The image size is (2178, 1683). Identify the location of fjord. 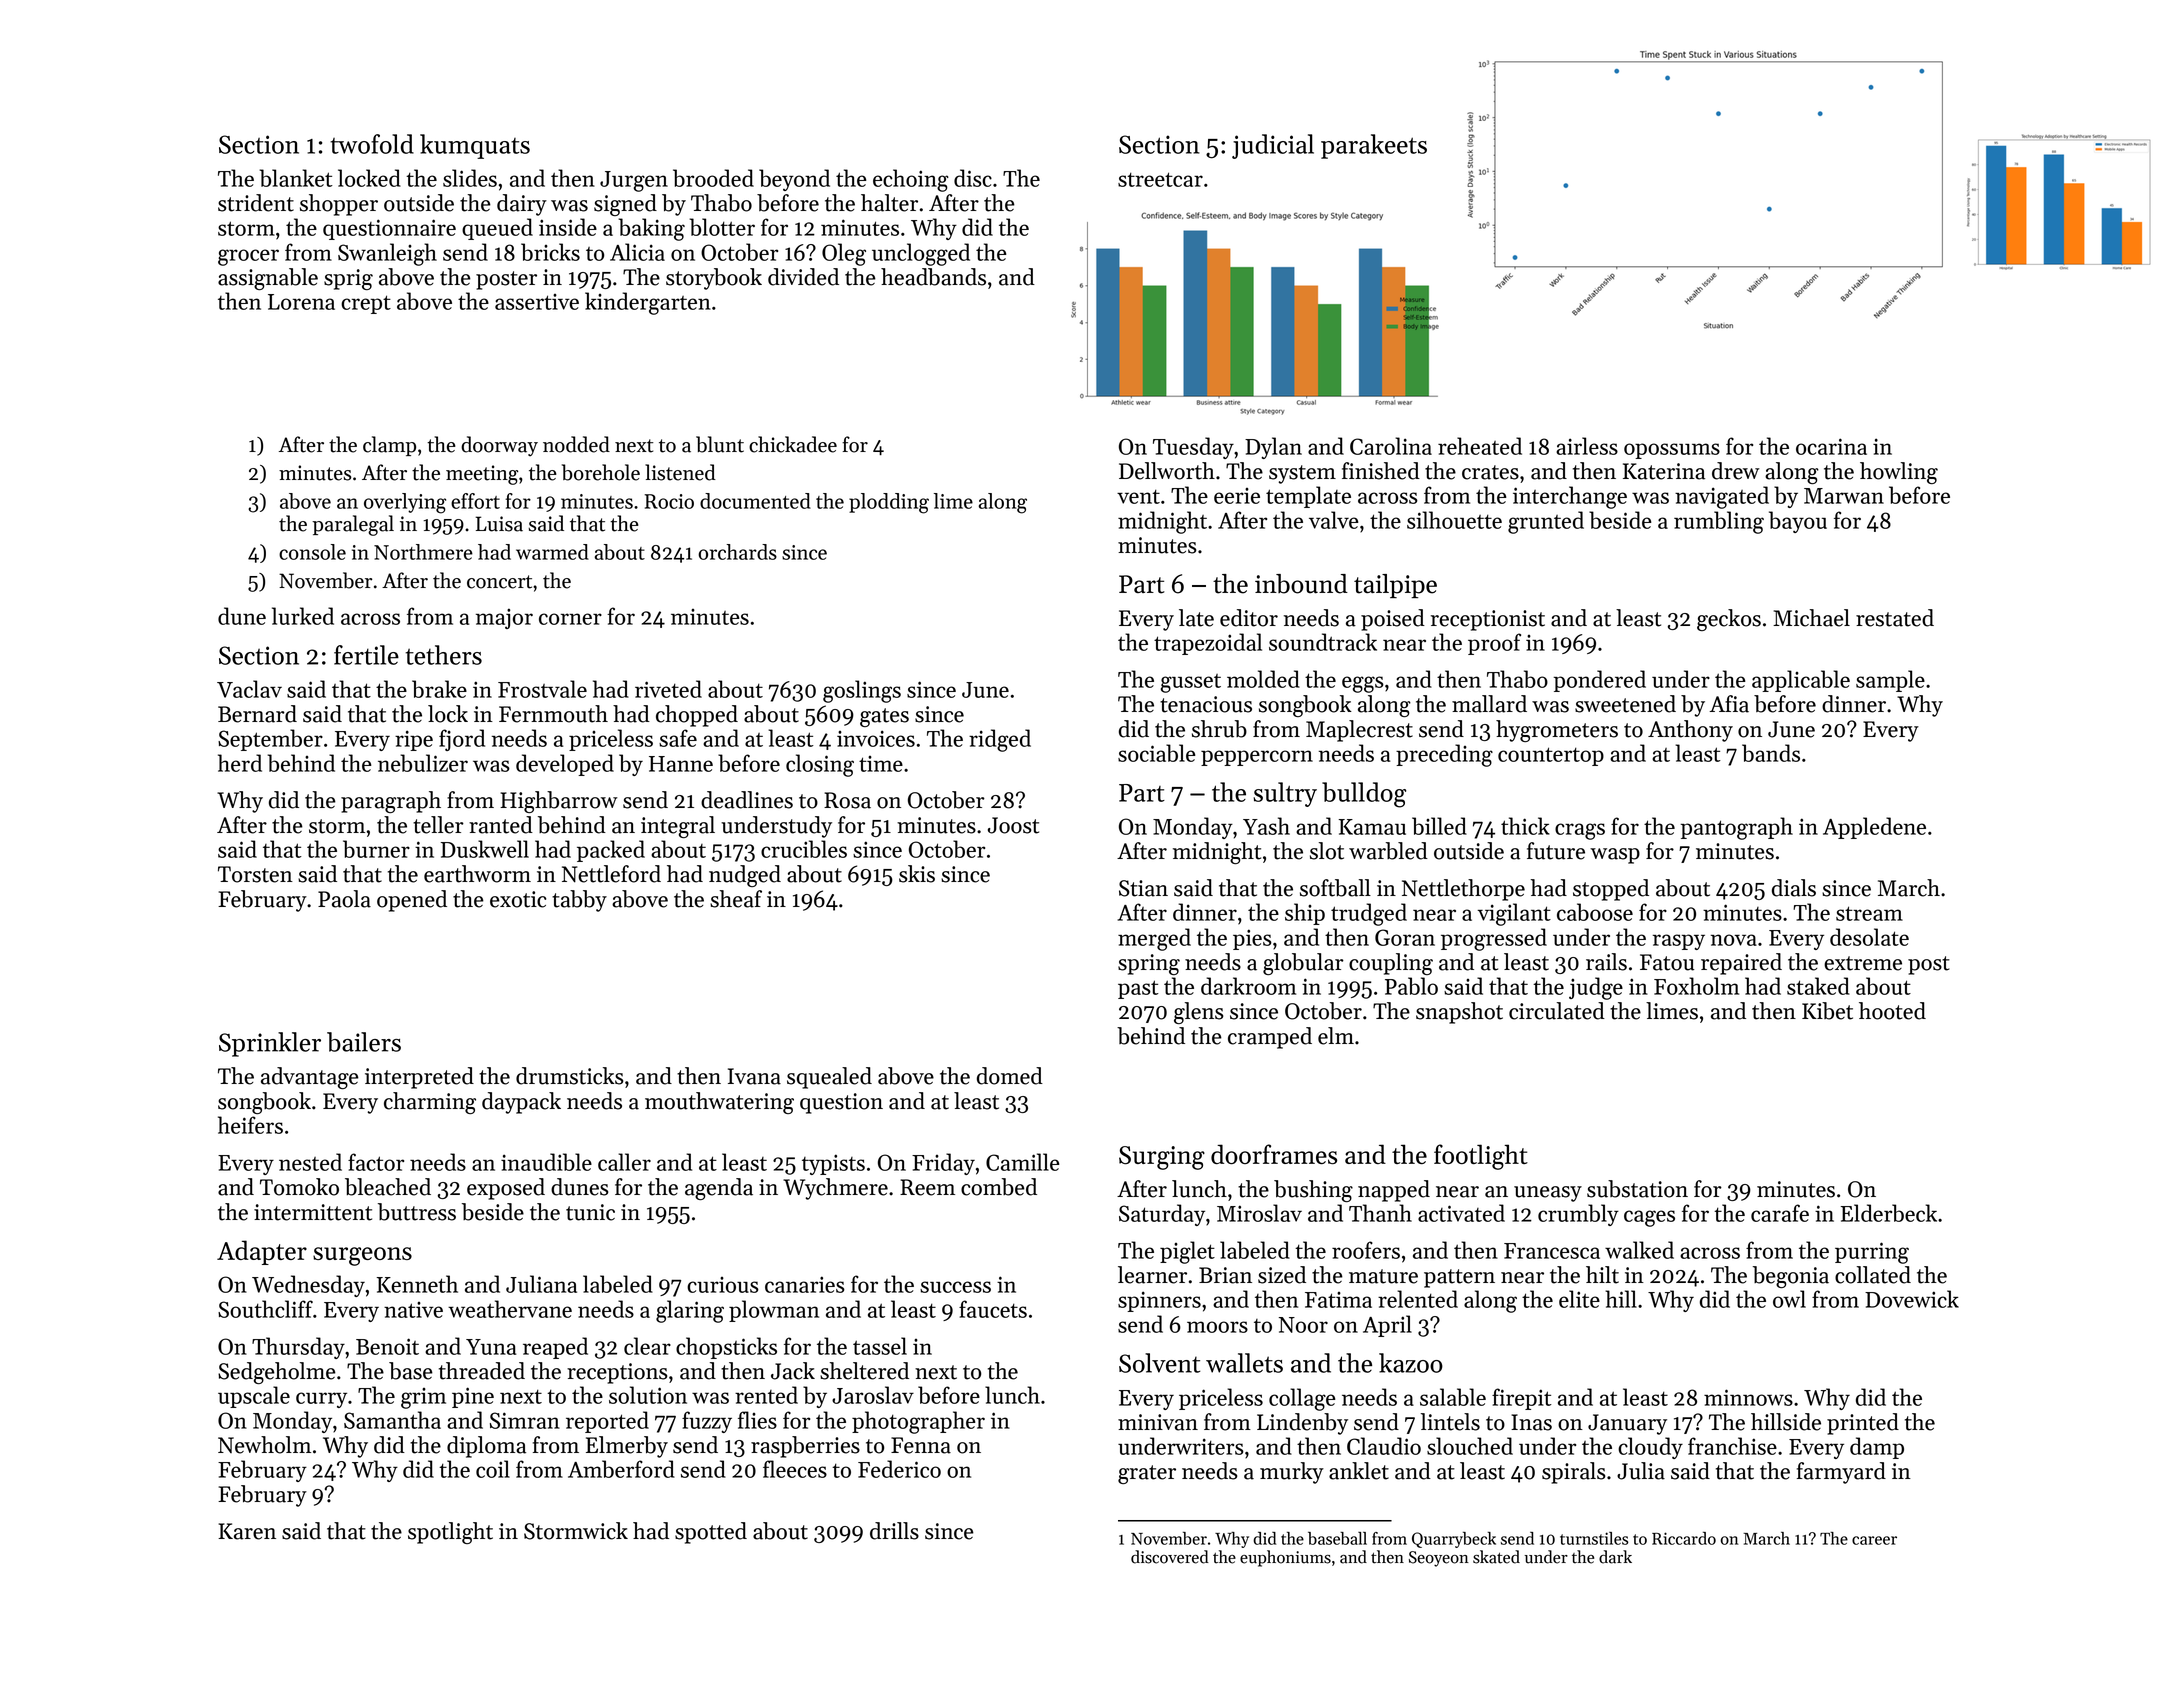
(462, 740).
